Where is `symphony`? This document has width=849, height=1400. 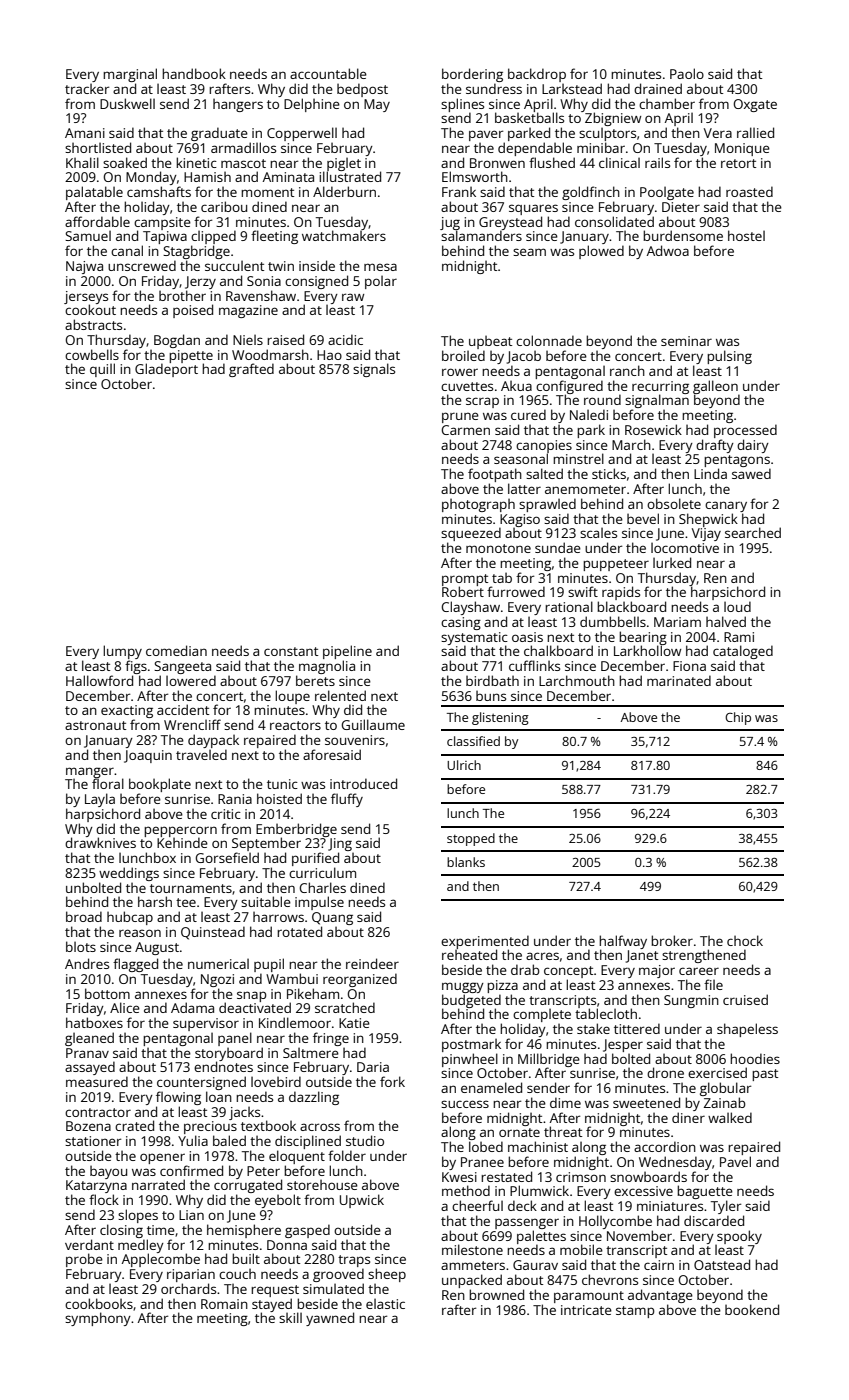 symphony is located at coordinates (98, 1319).
